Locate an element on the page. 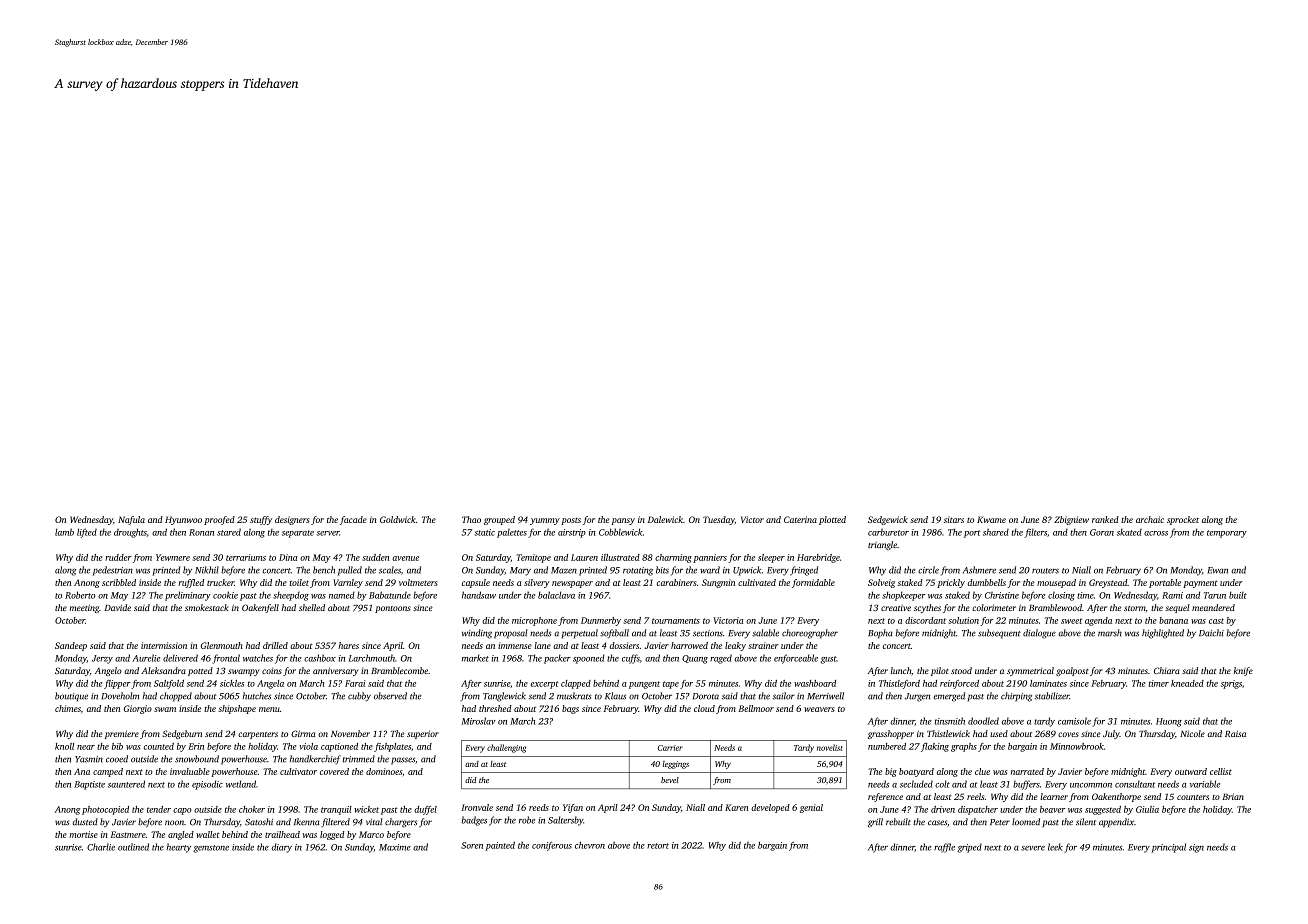  retort is located at coordinates (658, 846).
